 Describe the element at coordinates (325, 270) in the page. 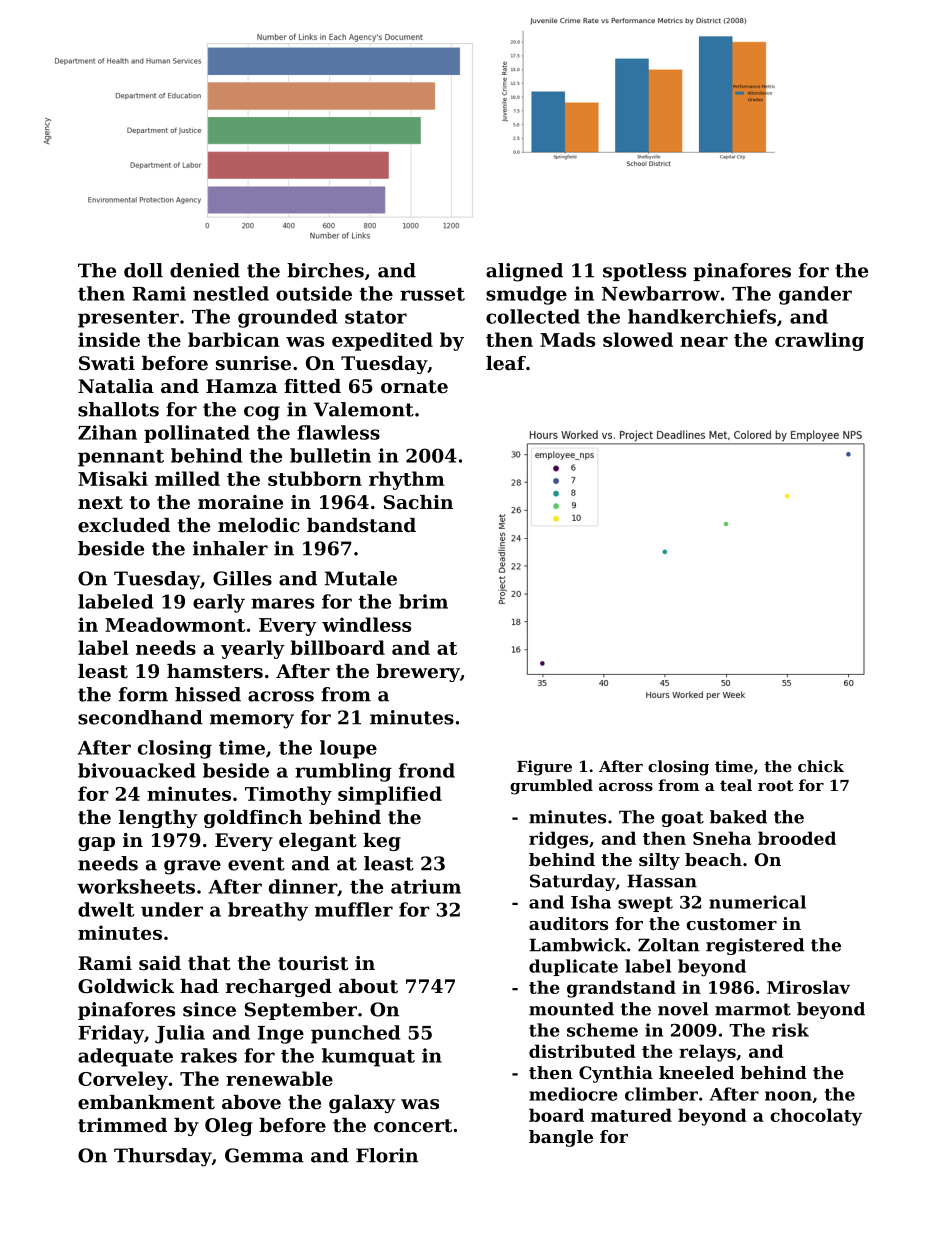

I see `birches` at that location.
